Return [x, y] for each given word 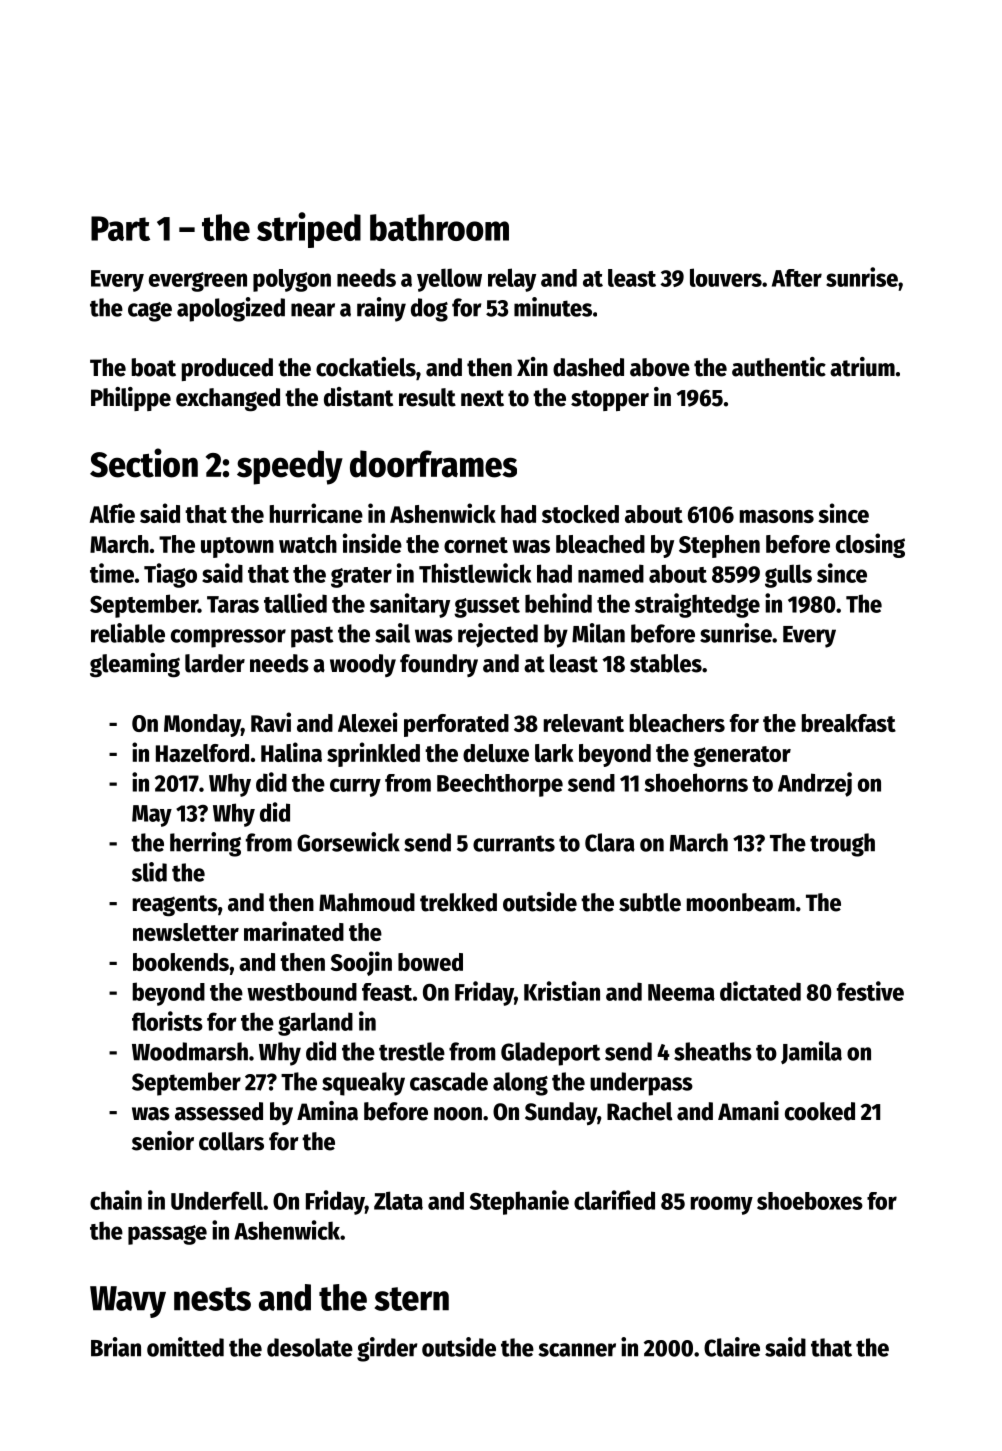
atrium [862, 367]
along [520, 1084]
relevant [584, 723]
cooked [820, 1111]
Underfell [217, 1200]
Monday [202, 725]
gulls [788, 576]
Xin [532, 366]
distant [358, 397]
